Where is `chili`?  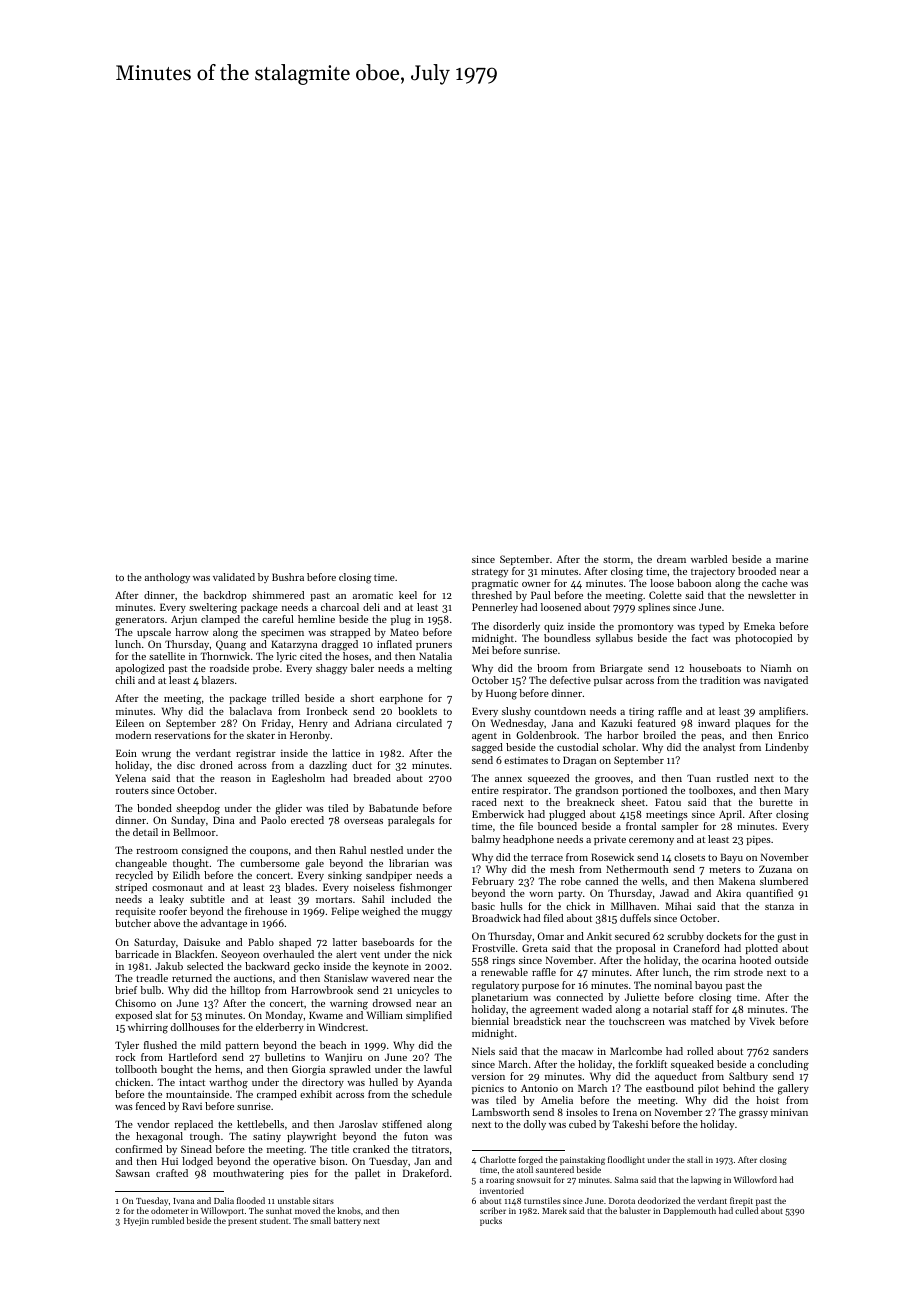 chili is located at coordinates (125, 680).
